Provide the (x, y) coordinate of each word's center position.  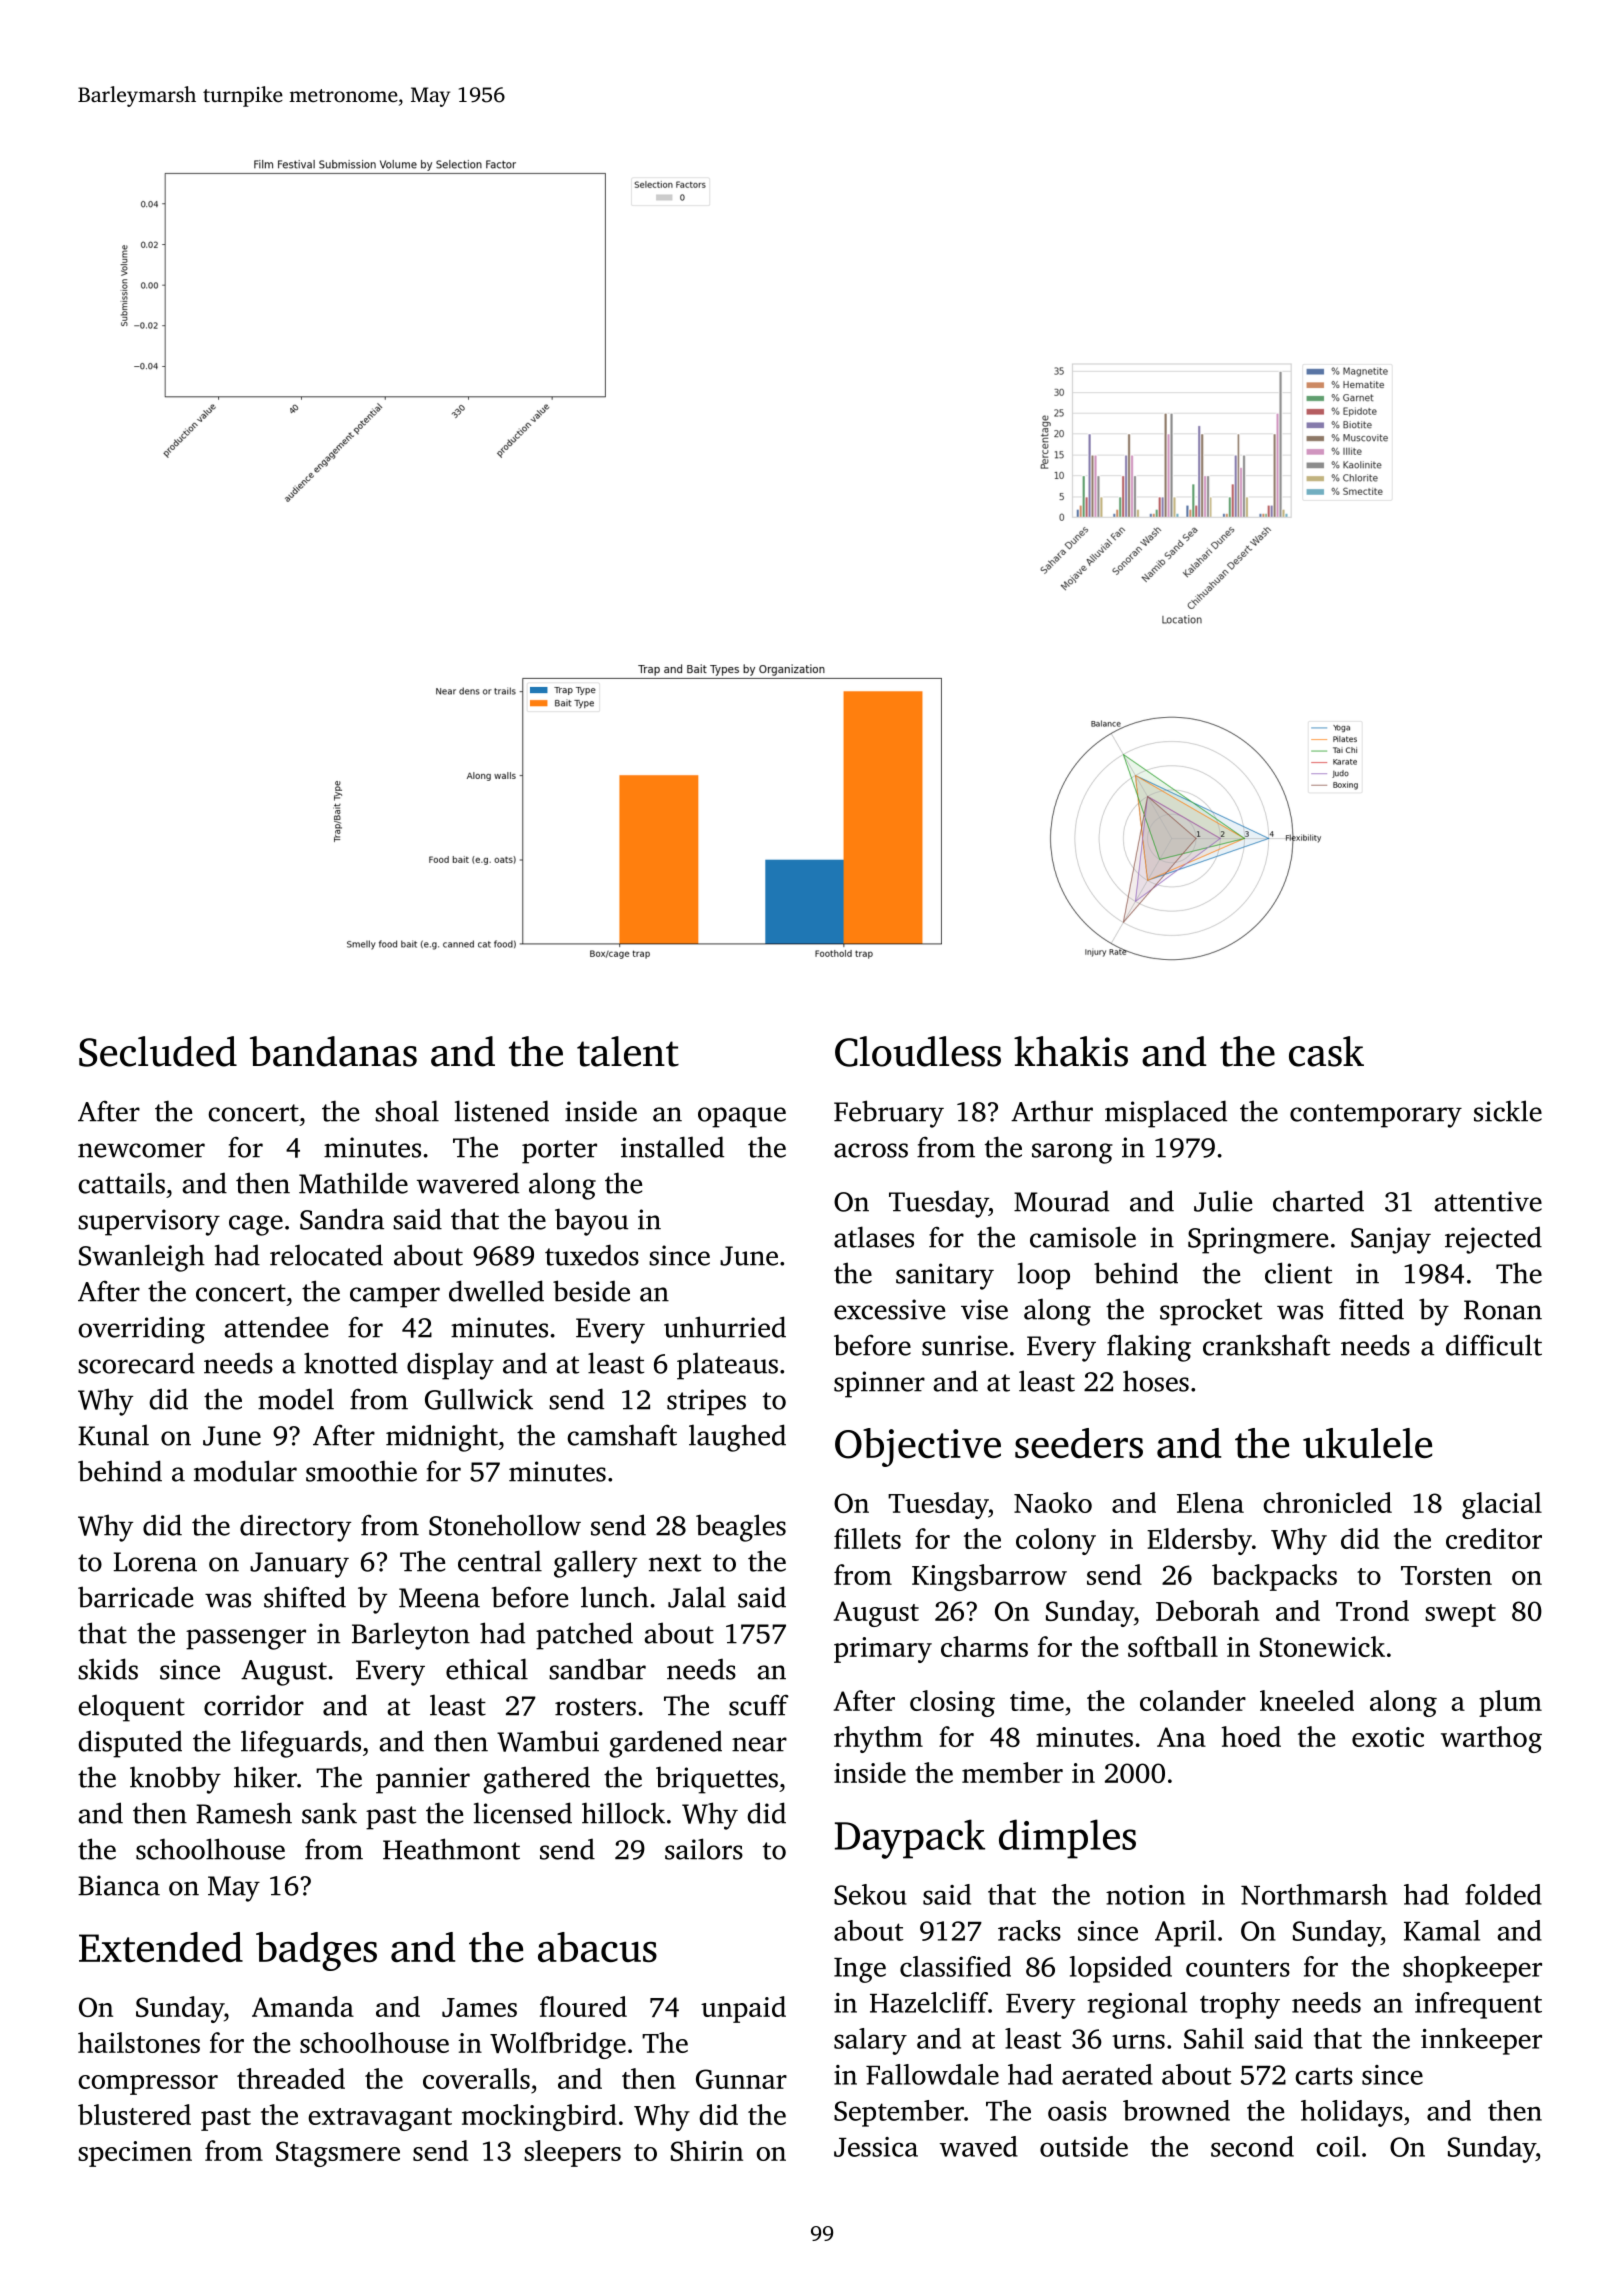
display (450, 1366)
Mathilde (353, 1183)
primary (883, 1650)
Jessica (876, 2147)
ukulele (1367, 1443)
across (871, 1150)
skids (108, 1669)
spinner (879, 1384)
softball (1173, 1646)
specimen (135, 2154)
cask (1326, 1051)
